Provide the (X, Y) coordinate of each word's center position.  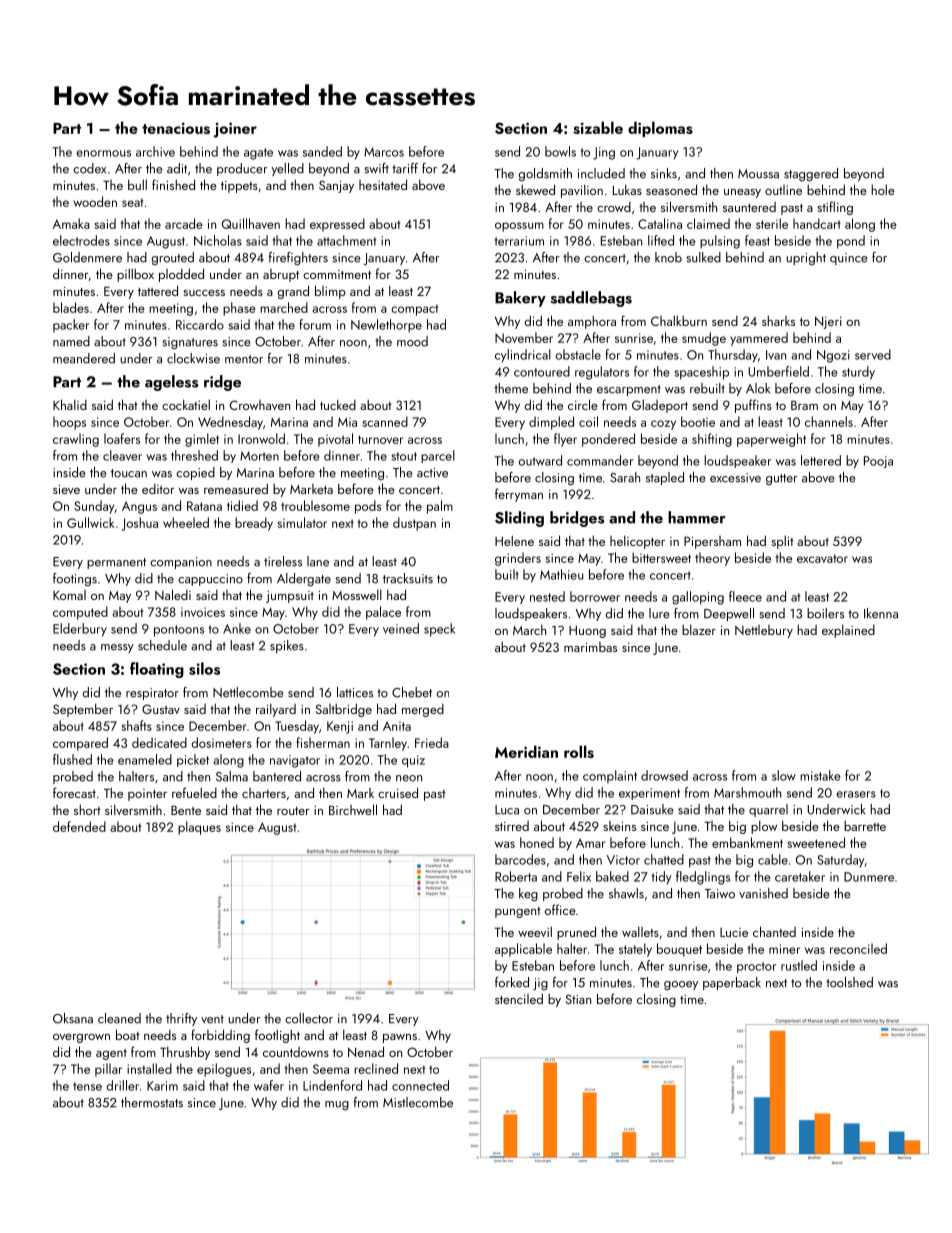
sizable (598, 127)
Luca (507, 810)
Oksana (73, 1018)
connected (420, 1085)
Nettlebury (764, 631)
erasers (856, 794)
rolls (579, 751)
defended (79, 826)
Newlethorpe (386, 326)
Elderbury (80, 630)
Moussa (758, 174)
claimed (708, 223)
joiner (235, 130)
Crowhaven (260, 405)
